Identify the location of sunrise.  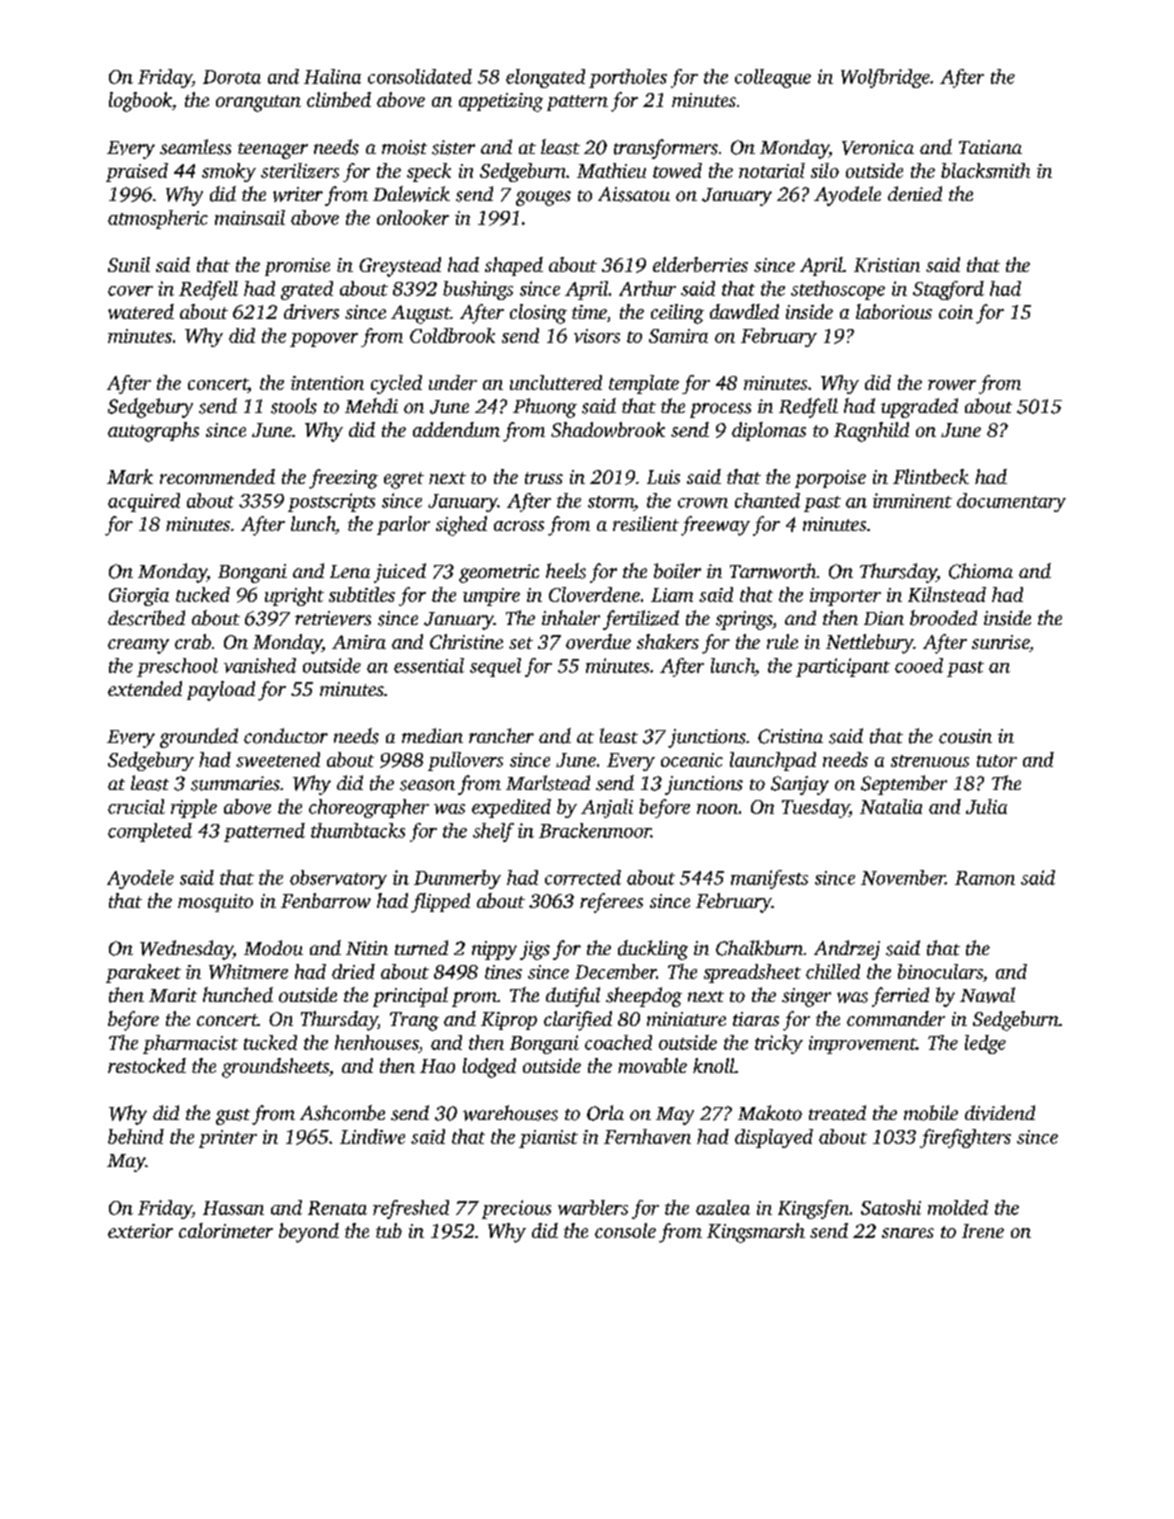
(1000, 642).
